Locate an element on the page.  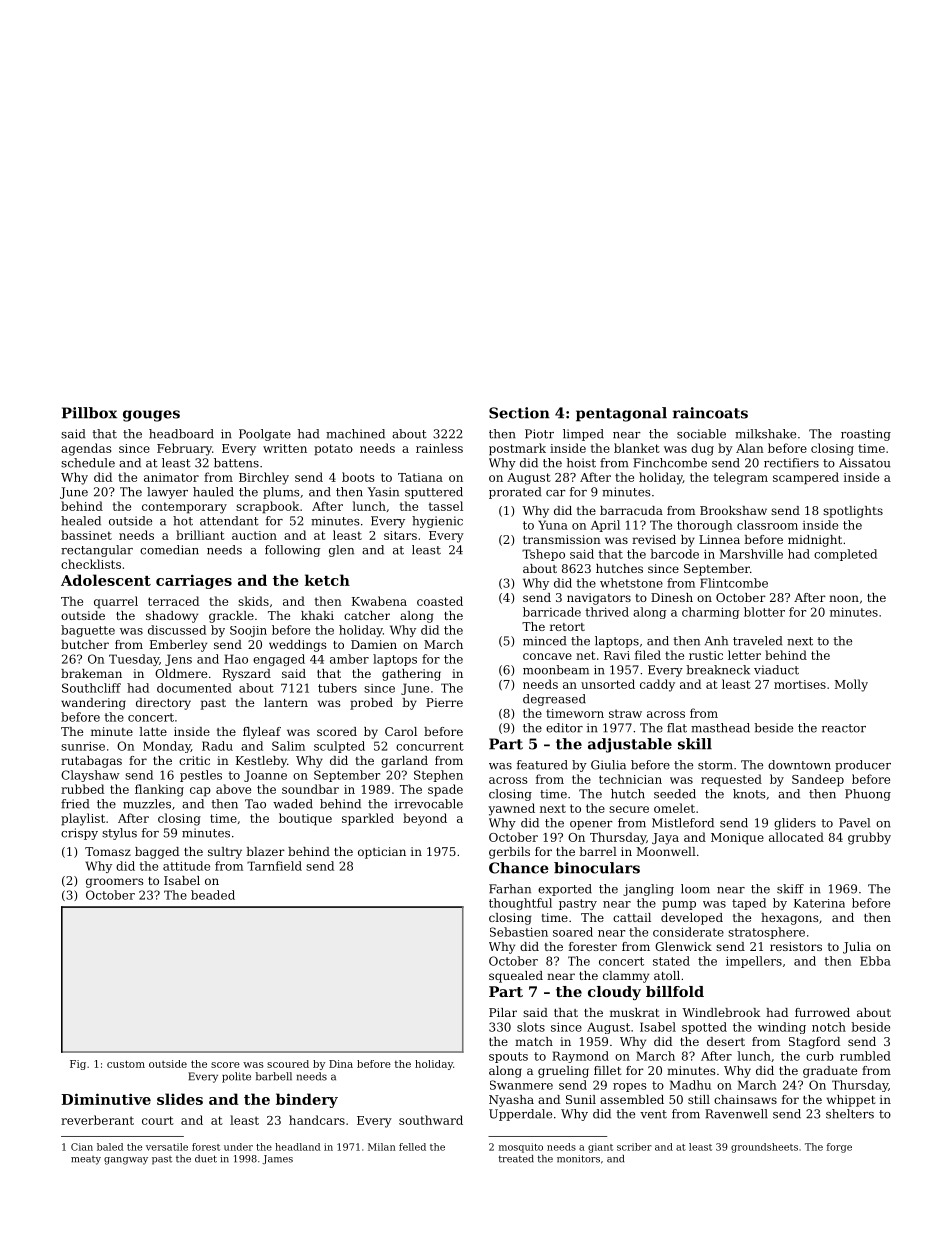
scampered is located at coordinates (806, 478).
